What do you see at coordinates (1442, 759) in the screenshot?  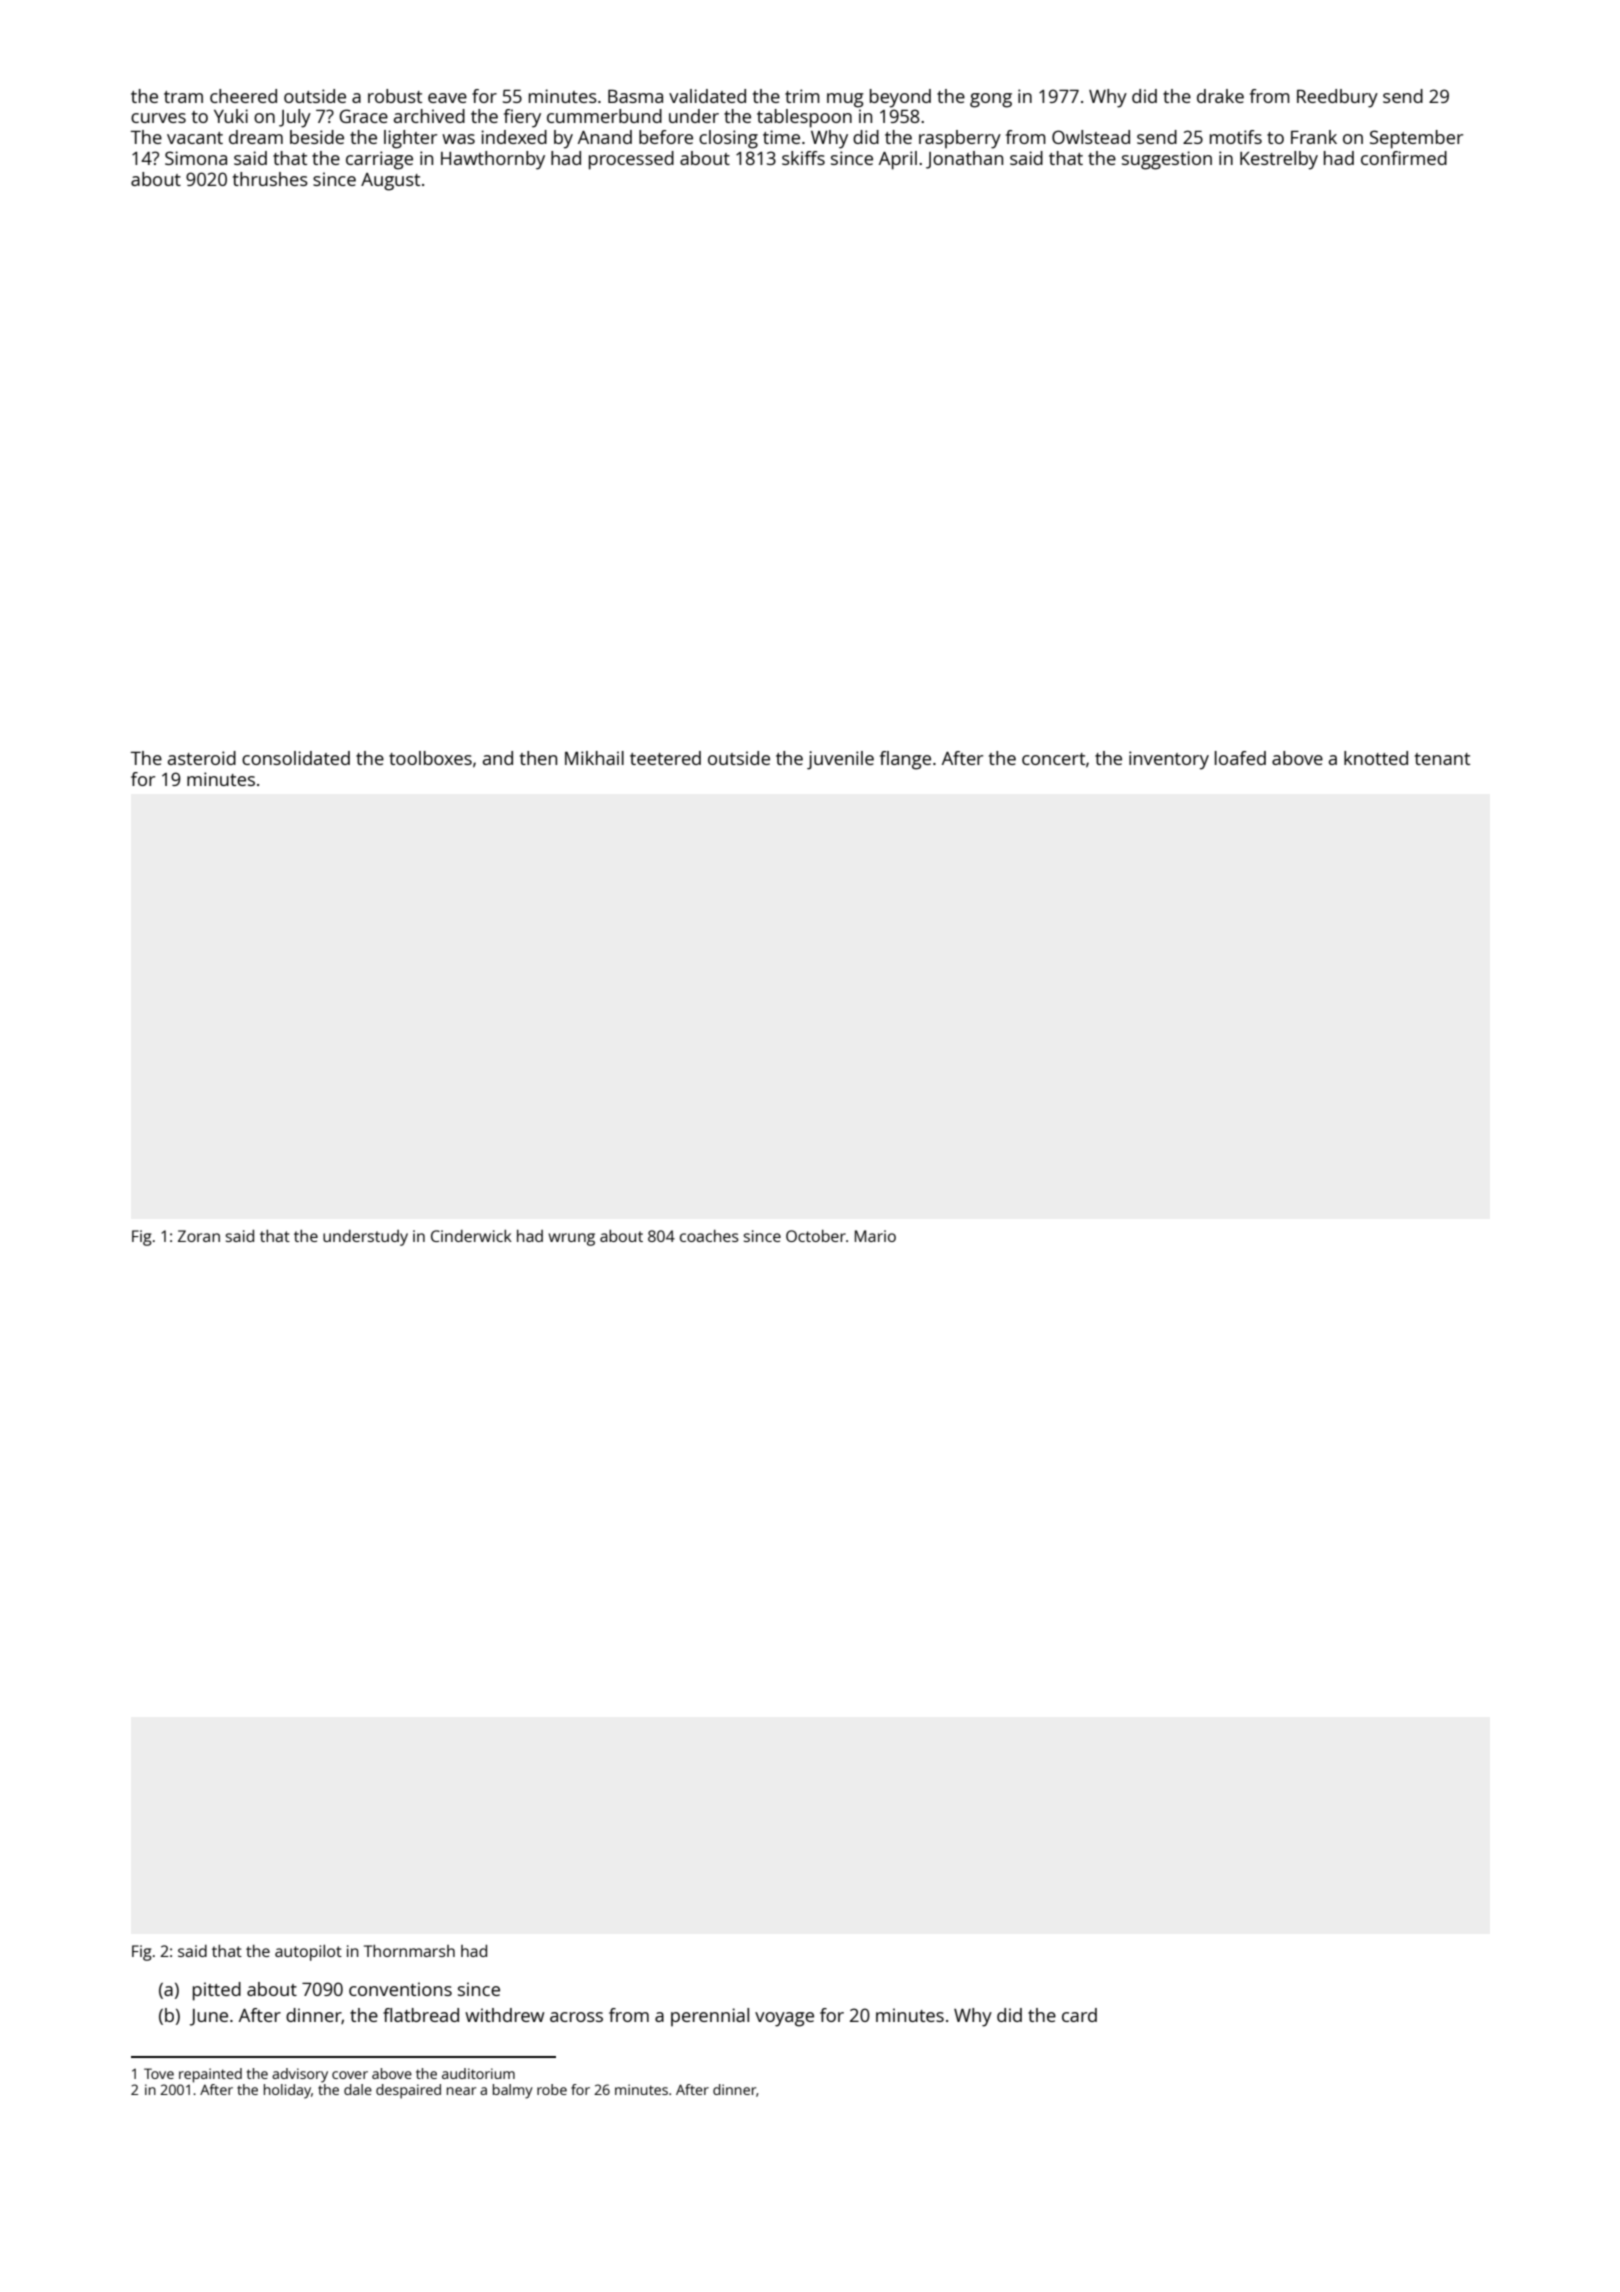 I see `tenant` at bounding box center [1442, 759].
